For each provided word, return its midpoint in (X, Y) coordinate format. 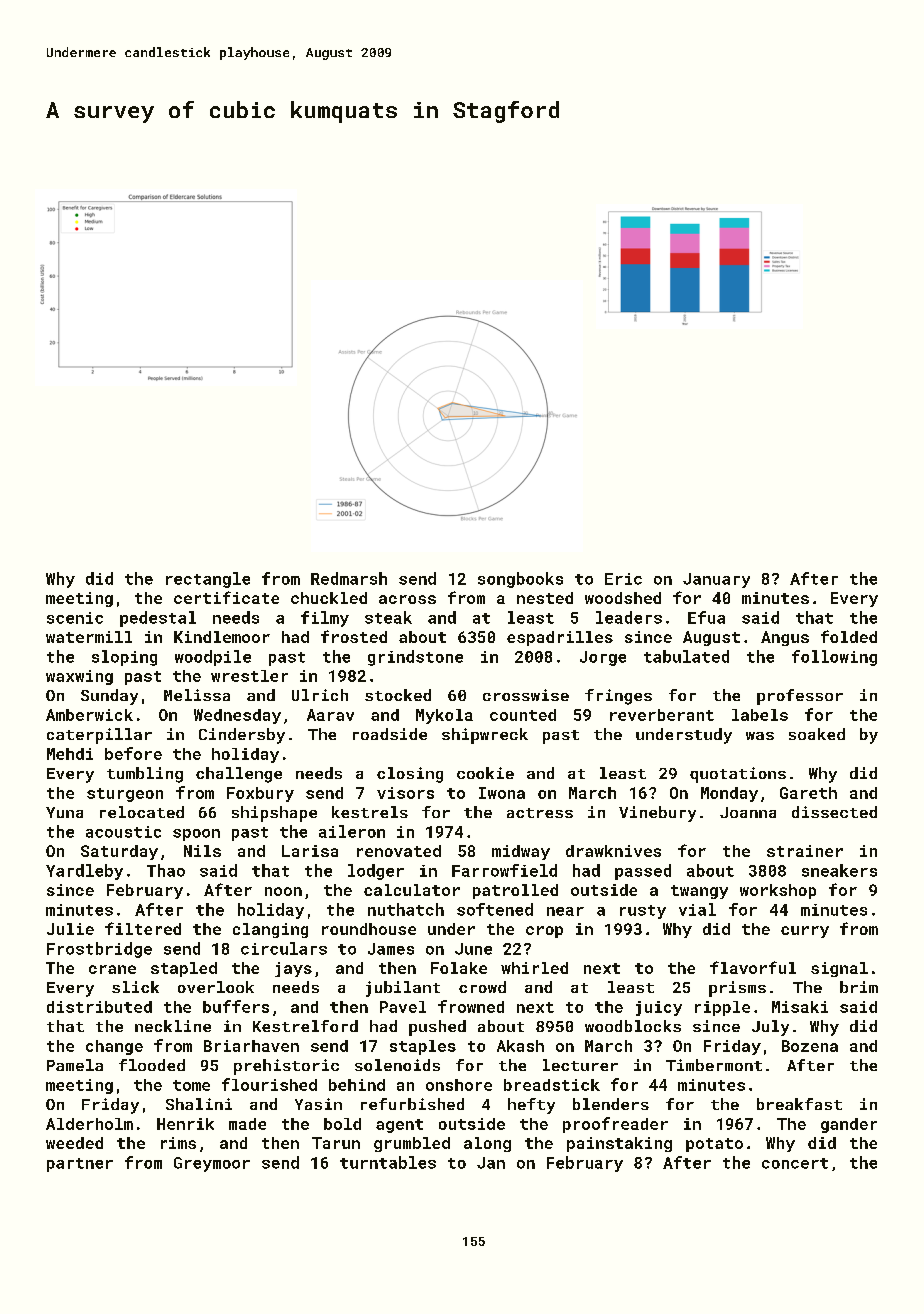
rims (178, 1143)
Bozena (810, 1046)
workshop (778, 891)
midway (521, 852)
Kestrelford (305, 1026)
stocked (398, 695)
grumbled (412, 1144)
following (834, 658)
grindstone (415, 658)
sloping (124, 658)
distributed (99, 1007)
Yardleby (84, 872)
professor (800, 697)
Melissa (197, 695)
